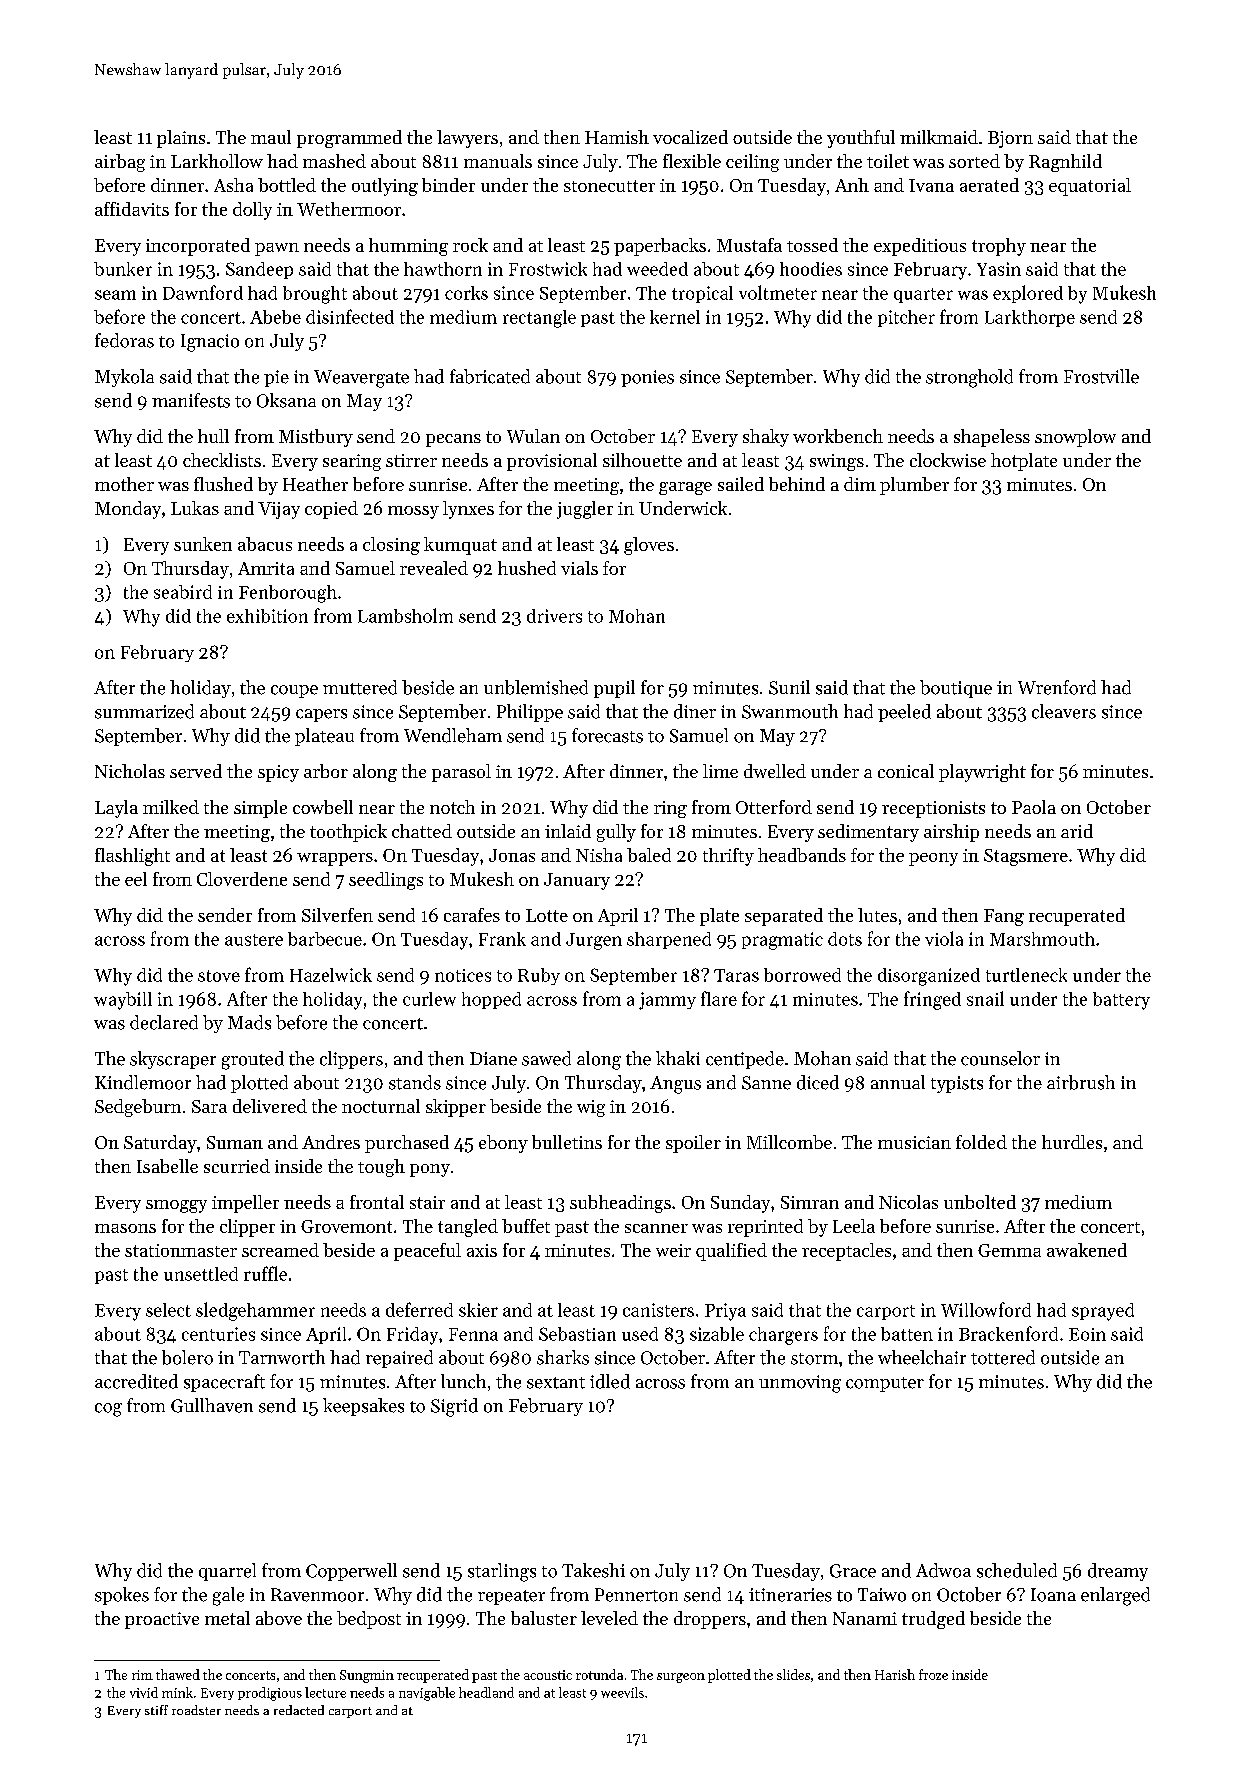 This image has height=1771, width=1252. Describe the element at coordinates (122, 1596) in the image. I see `spokes` at that location.
